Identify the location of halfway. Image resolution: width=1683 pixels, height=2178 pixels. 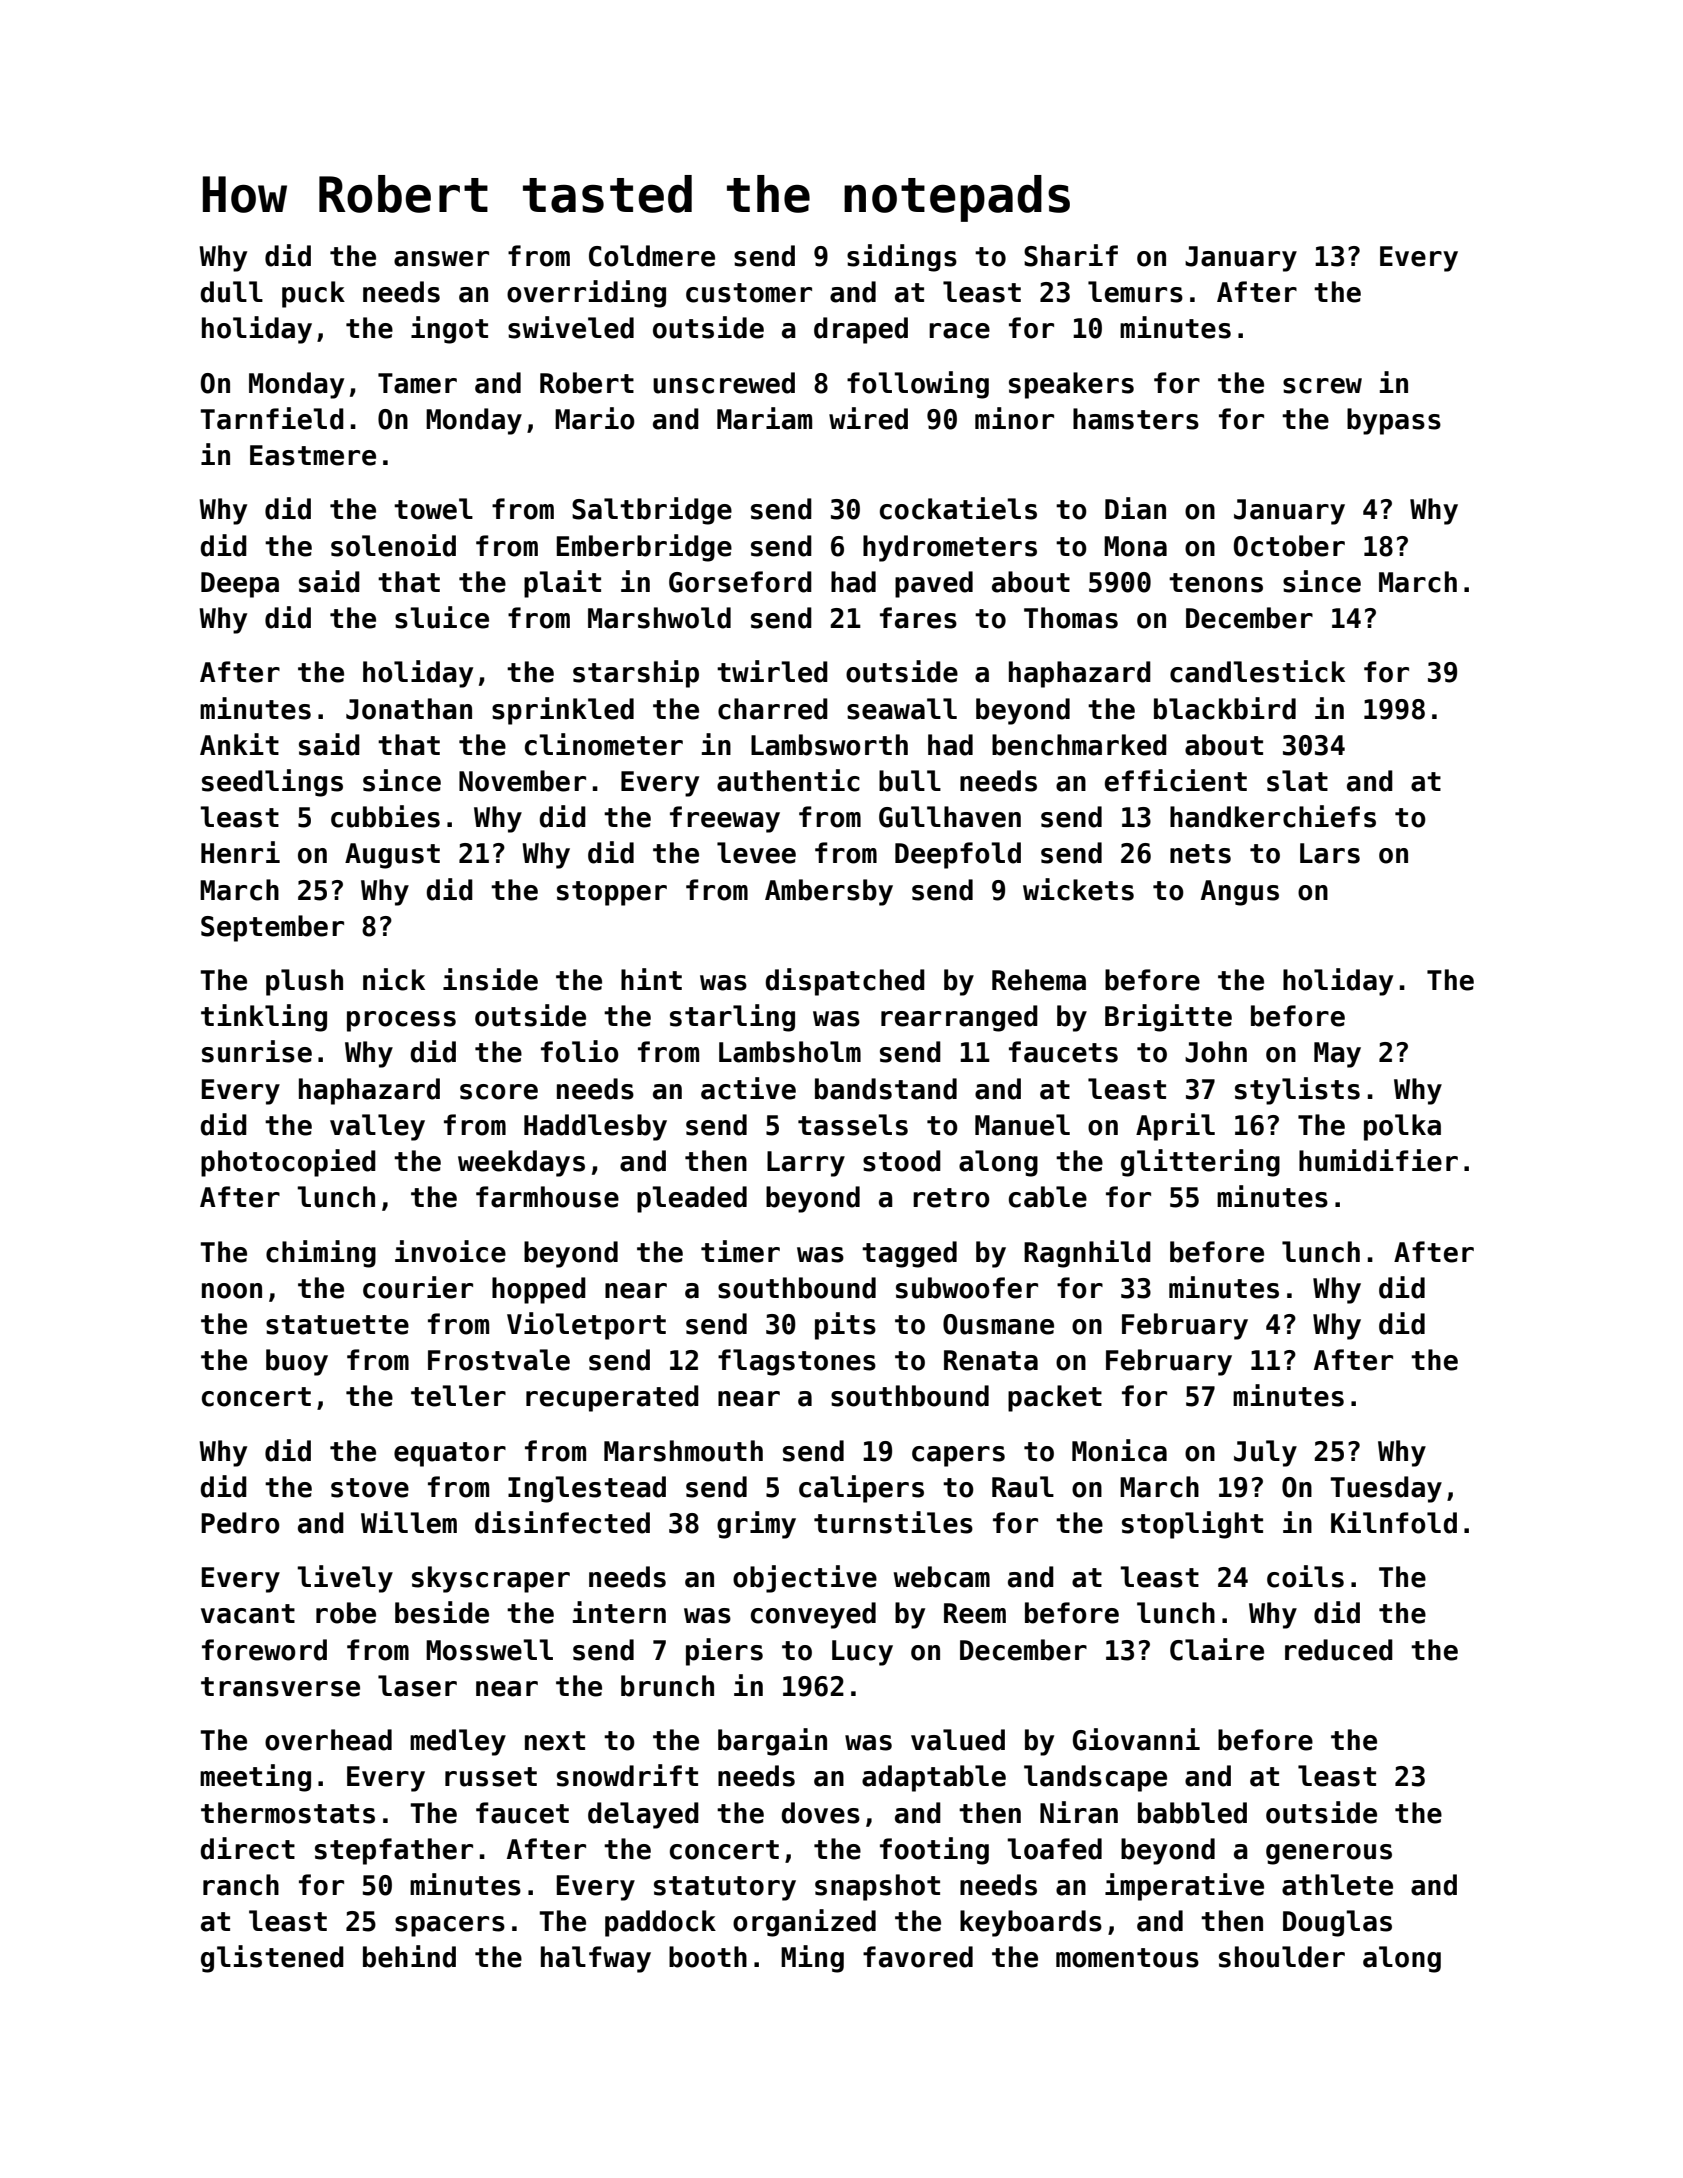
(596, 1959).
